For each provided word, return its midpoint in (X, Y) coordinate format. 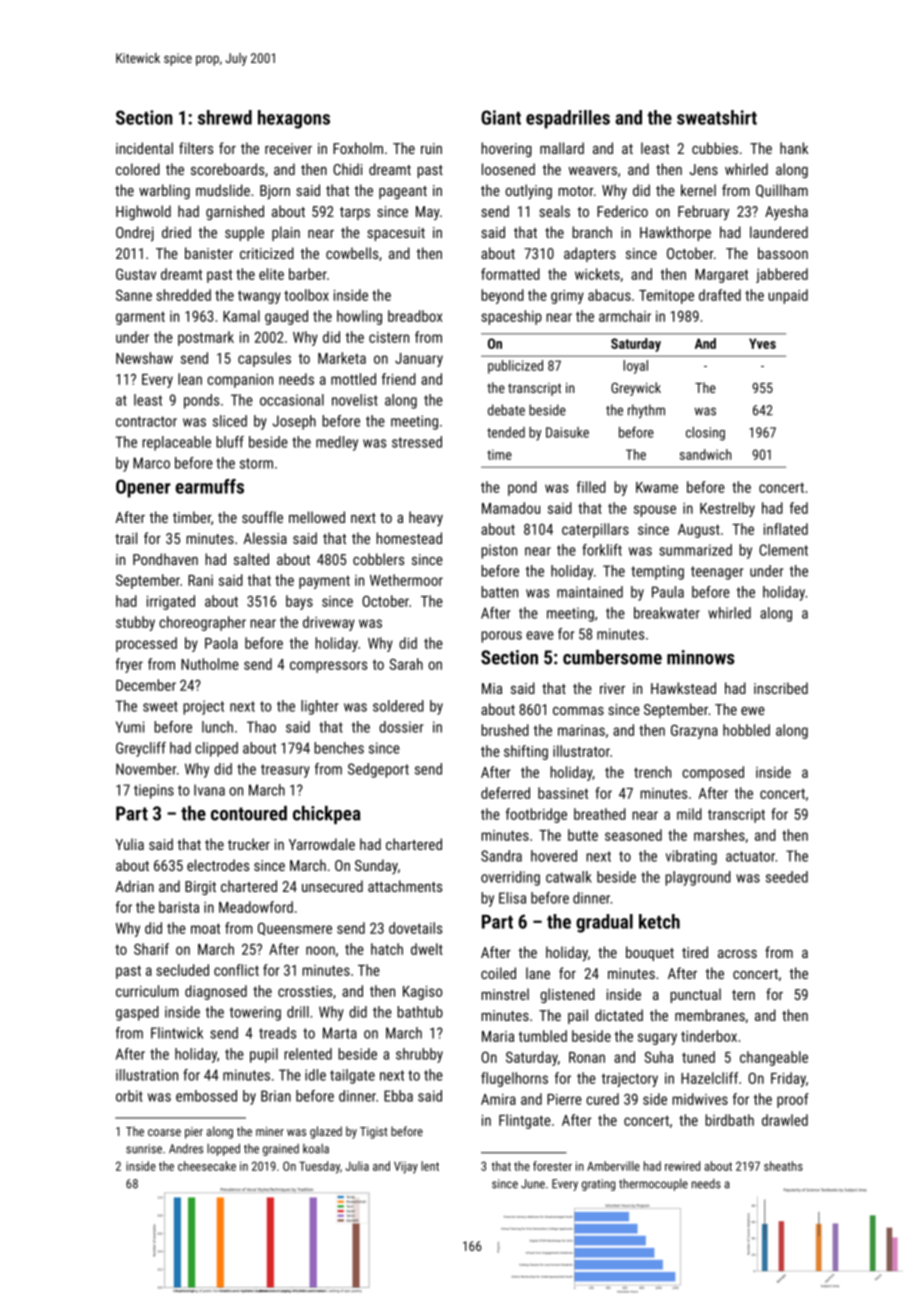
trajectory (630, 1080)
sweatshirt (717, 117)
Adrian (134, 886)
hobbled (746, 730)
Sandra (501, 856)
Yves (762, 343)
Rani (200, 580)
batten (499, 592)
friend (399, 379)
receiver (288, 148)
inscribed (781, 688)
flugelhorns (514, 1079)
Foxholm (358, 148)
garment (140, 318)
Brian (276, 1096)
